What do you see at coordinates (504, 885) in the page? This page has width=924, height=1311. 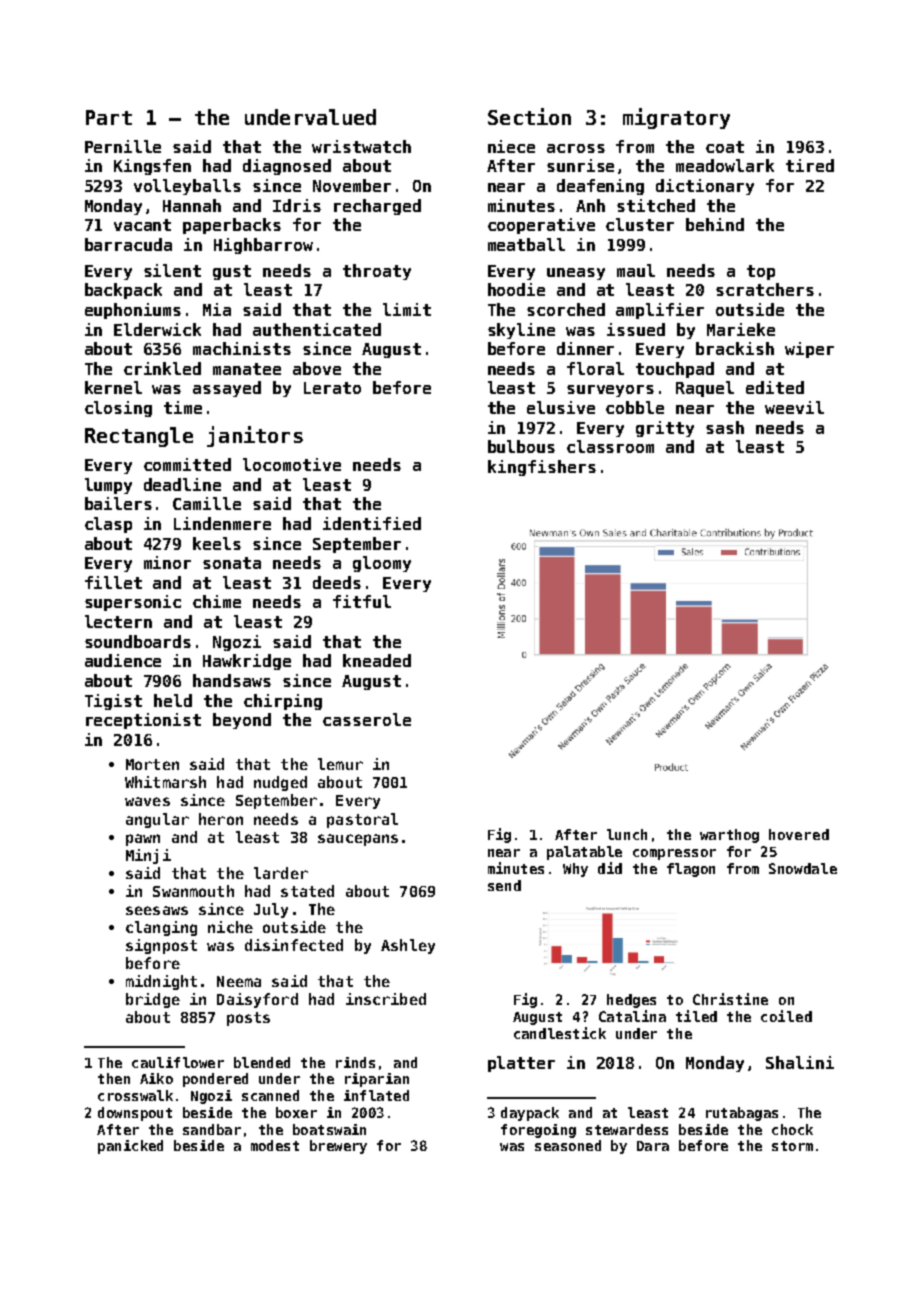 I see `send` at bounding box center [504, 885].
